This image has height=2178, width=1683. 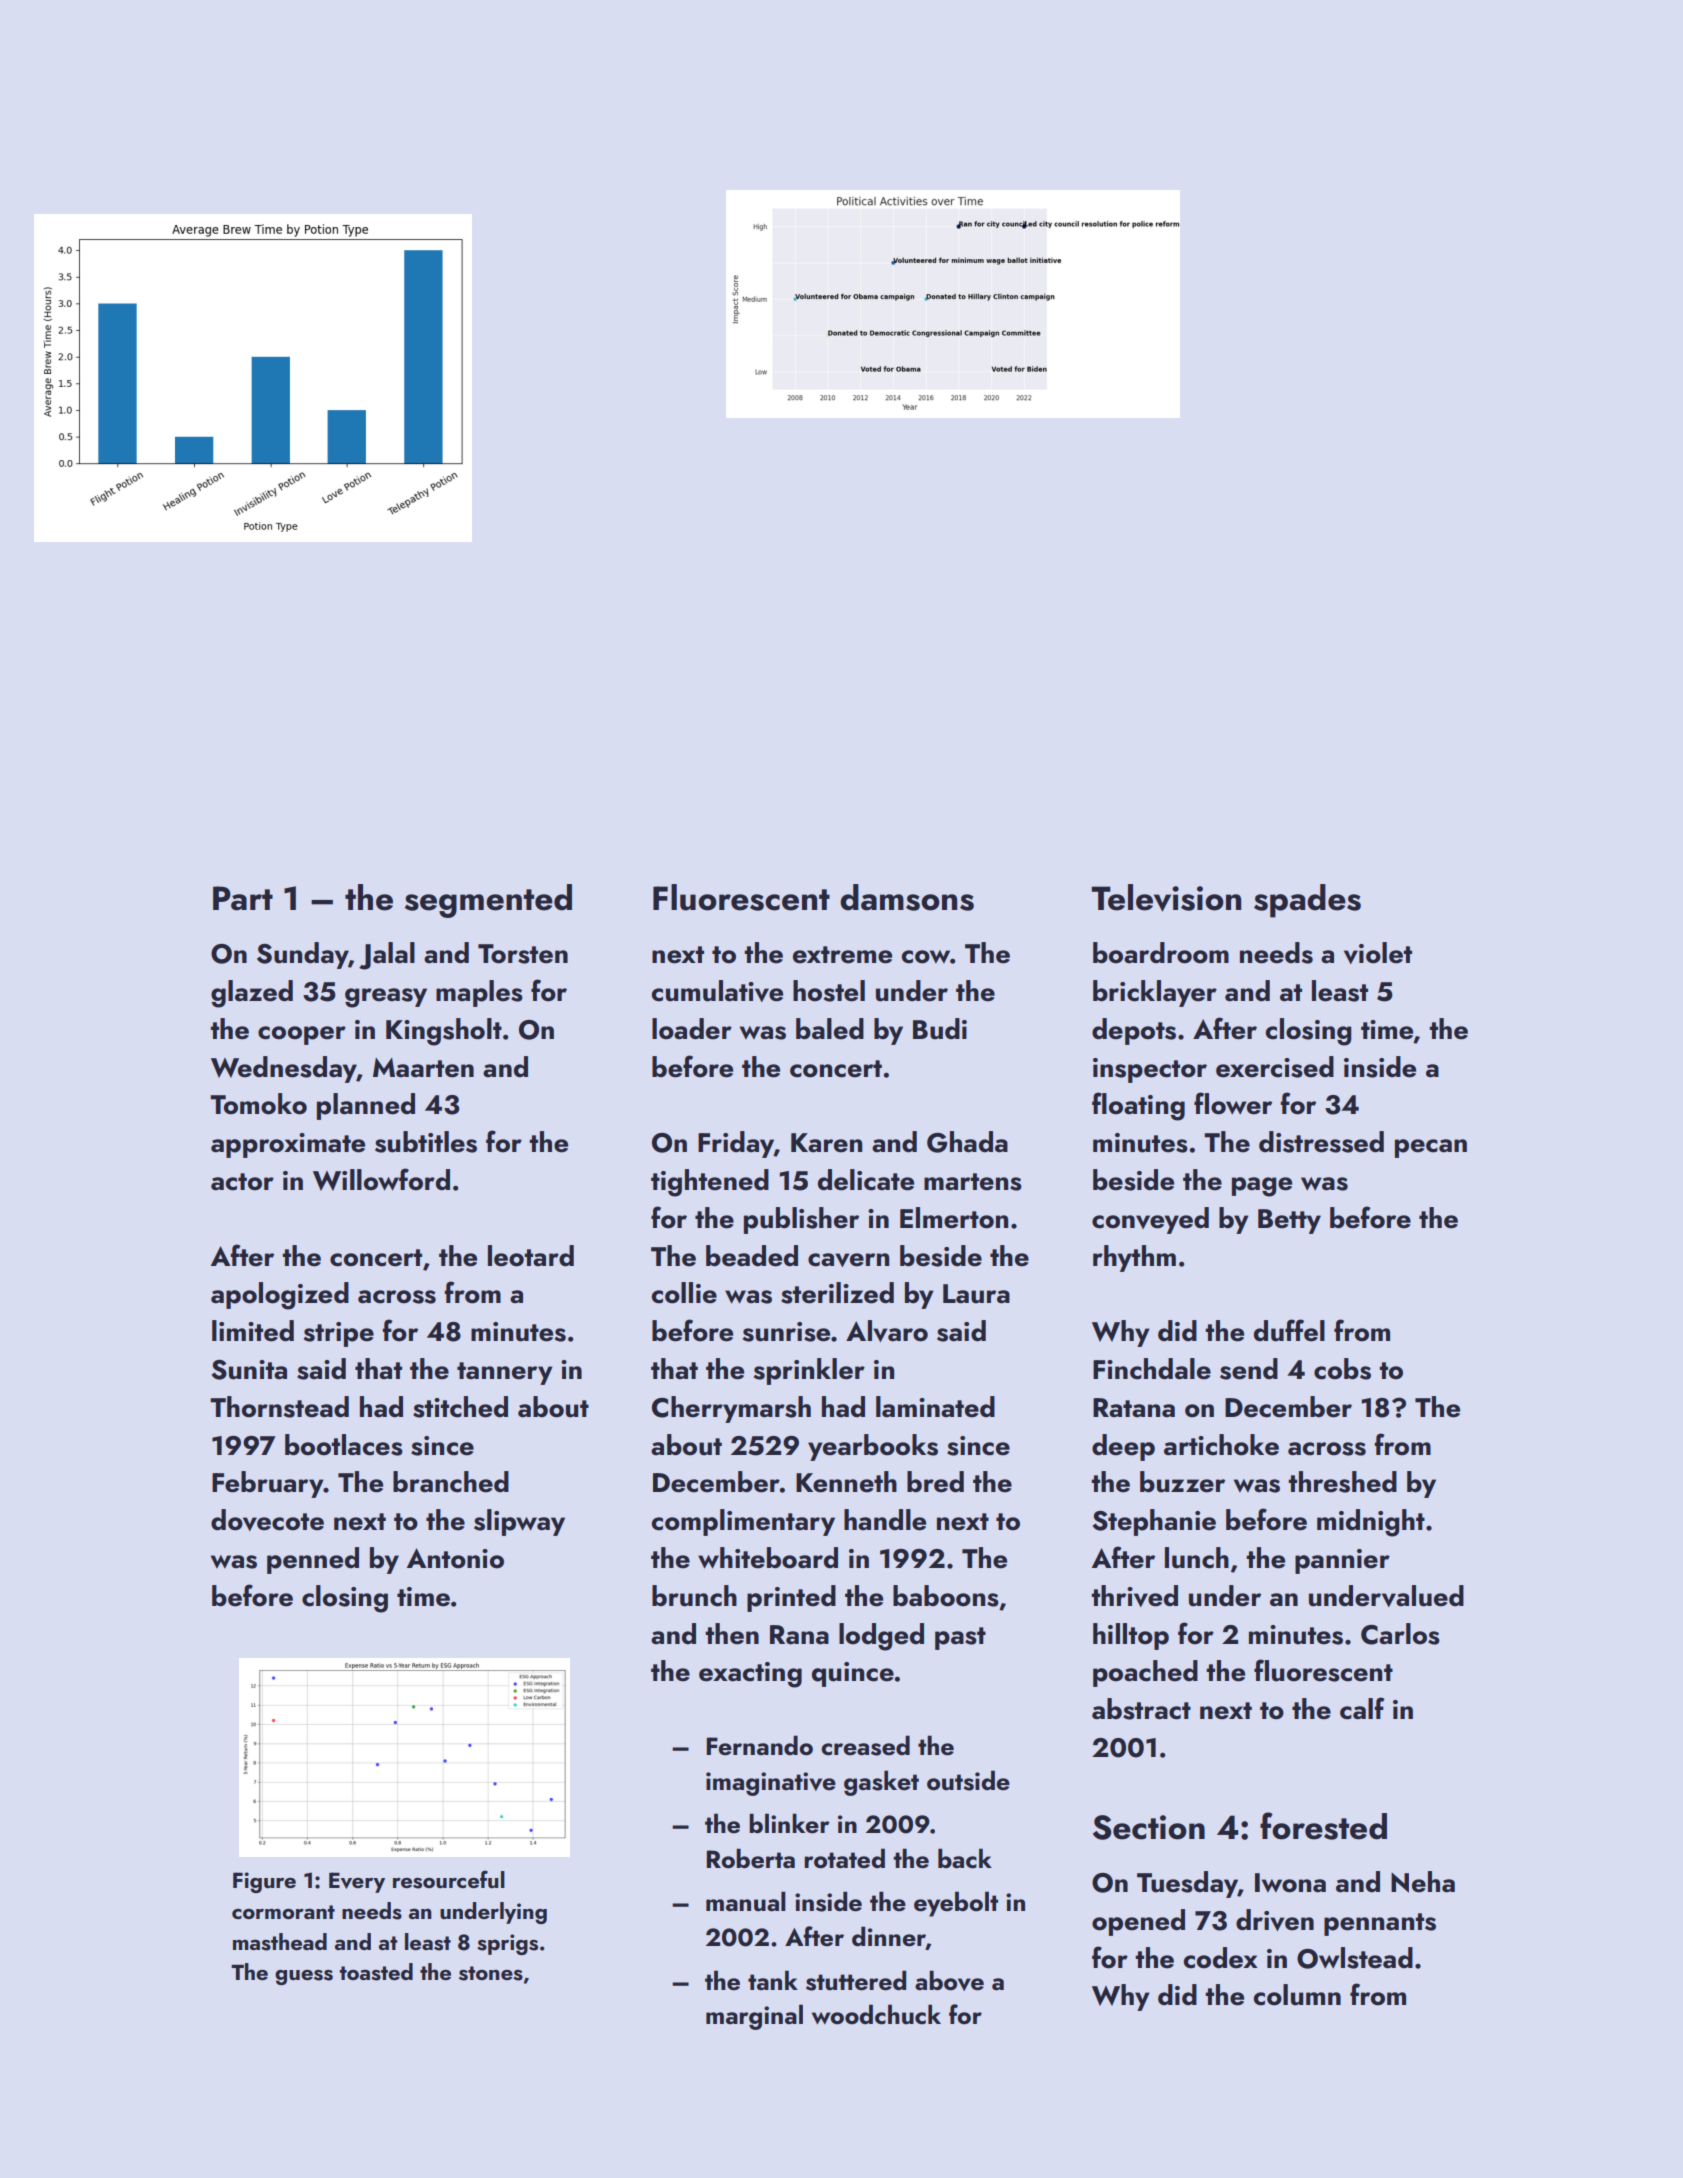 What do you see at coordinates (243, 898) in the image?
I see `Part` at bounding box center [243, 898].
